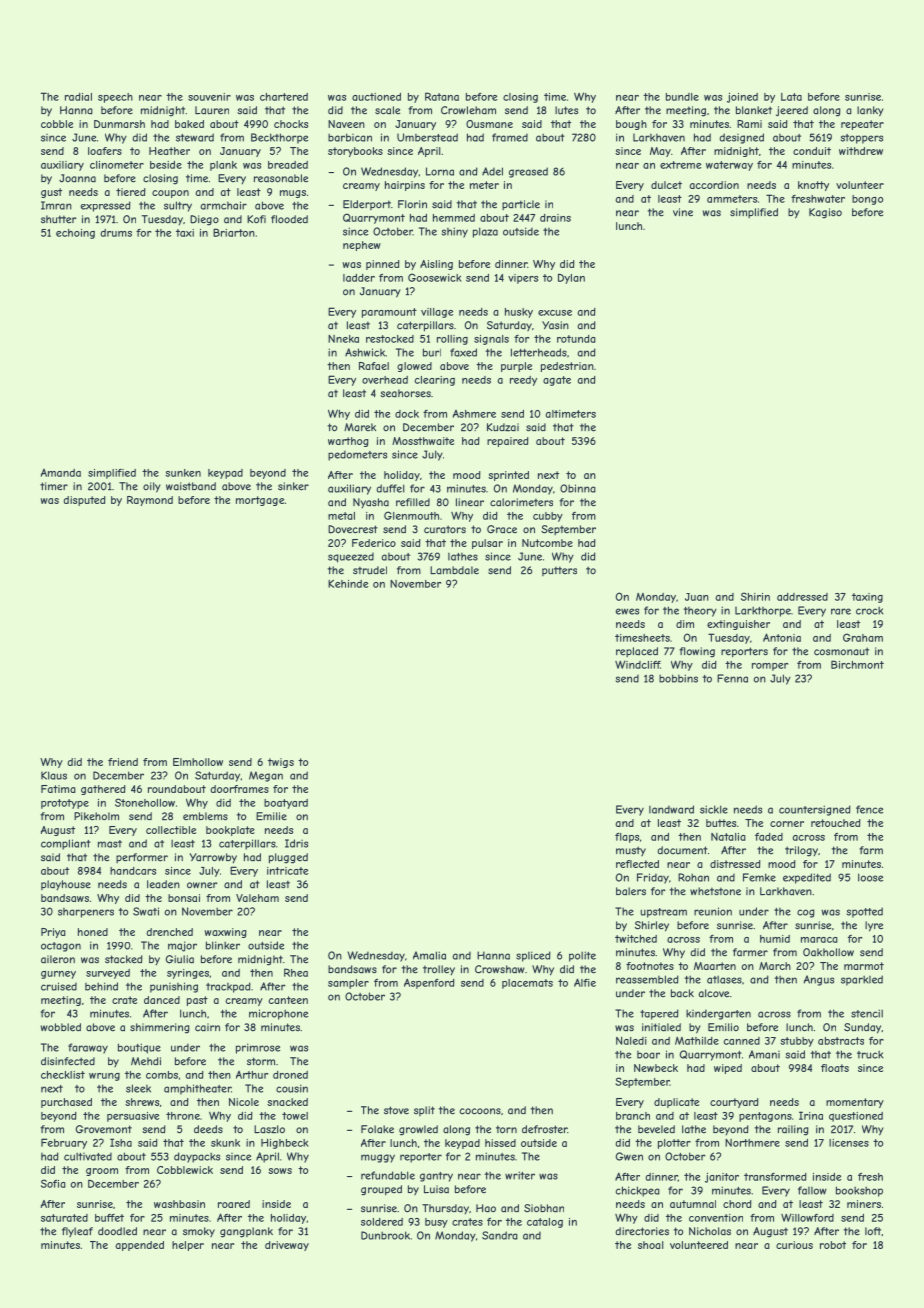  Describe the element at coordinates (682, 97) in the document. I see `bundle` at that location.
